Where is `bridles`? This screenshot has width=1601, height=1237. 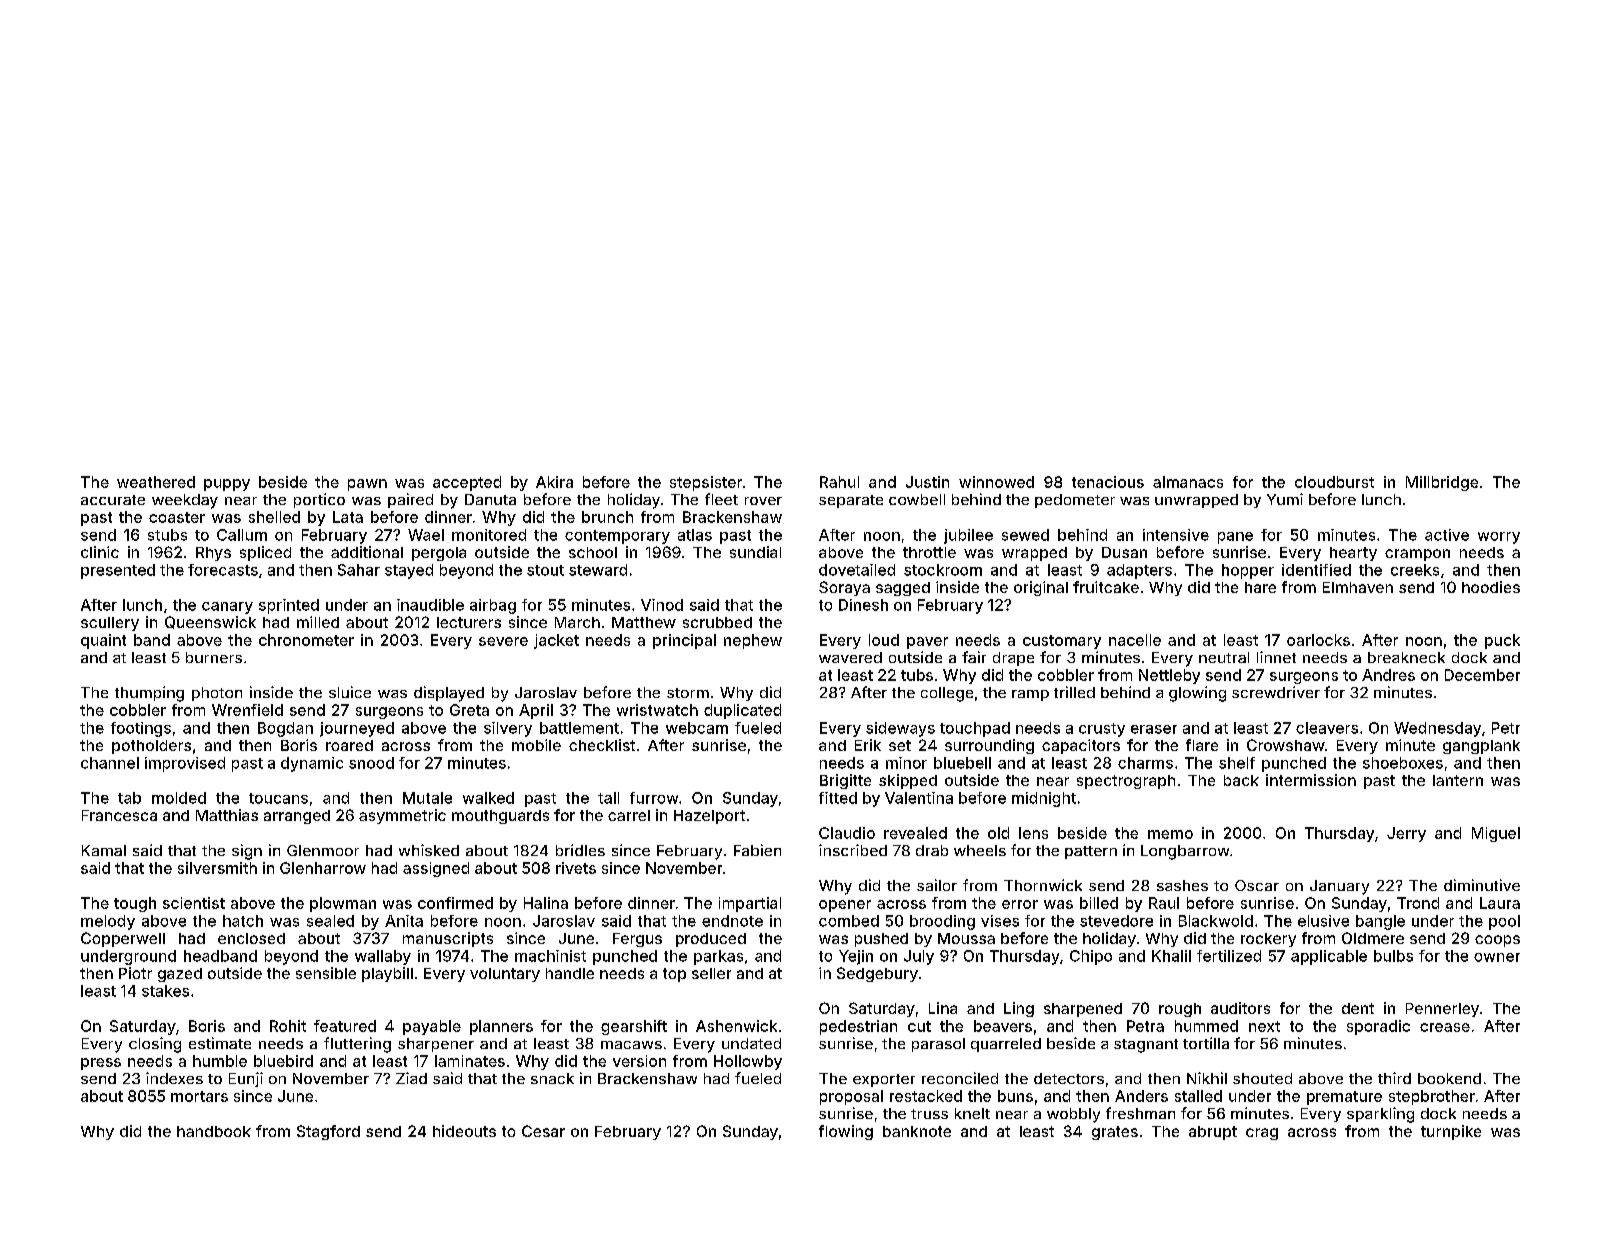
bridles is located at coordinates (580, 850).
